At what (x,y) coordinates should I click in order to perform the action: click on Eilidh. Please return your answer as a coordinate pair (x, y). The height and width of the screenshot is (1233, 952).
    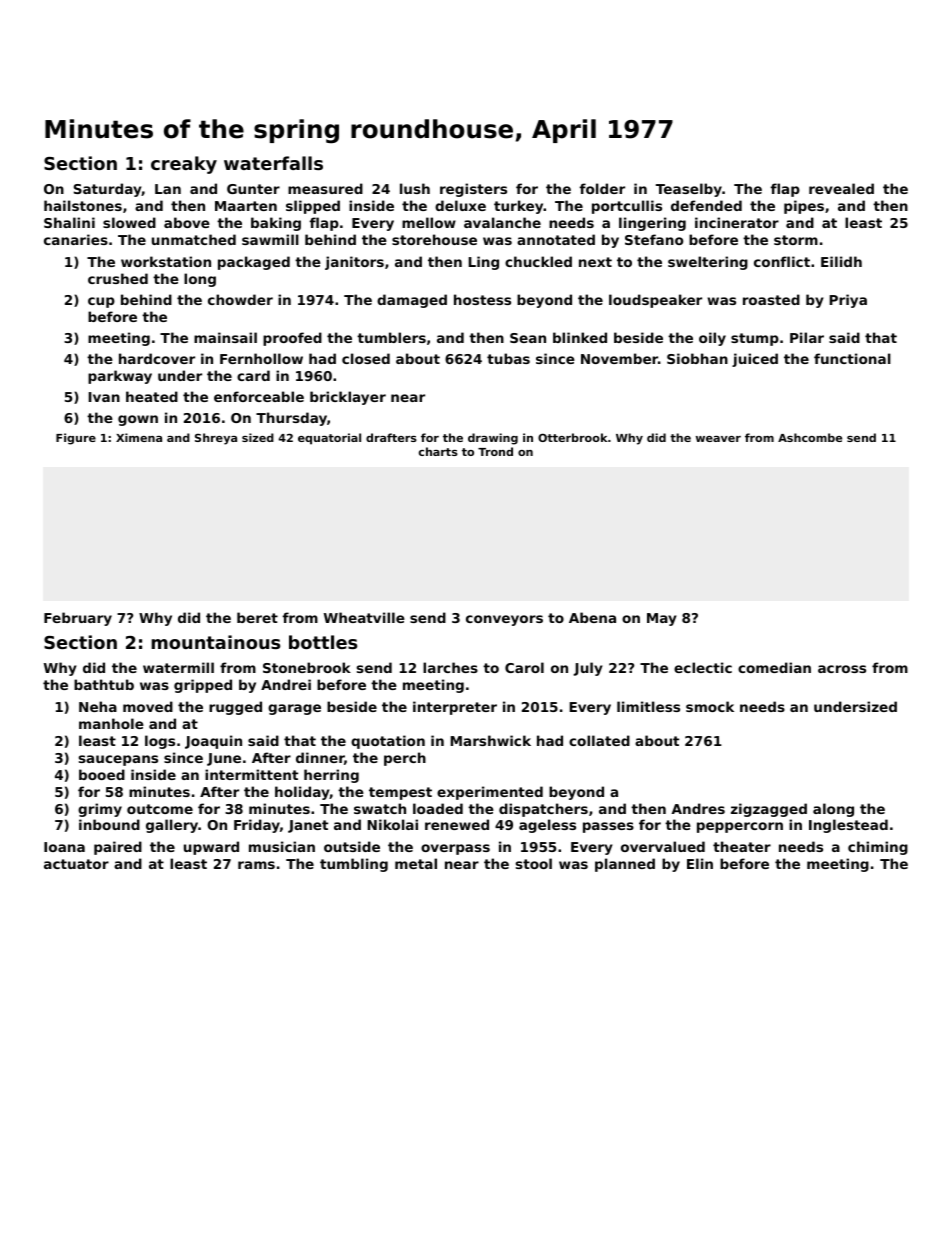
    Looking at the image, I should click on (841, 261).
